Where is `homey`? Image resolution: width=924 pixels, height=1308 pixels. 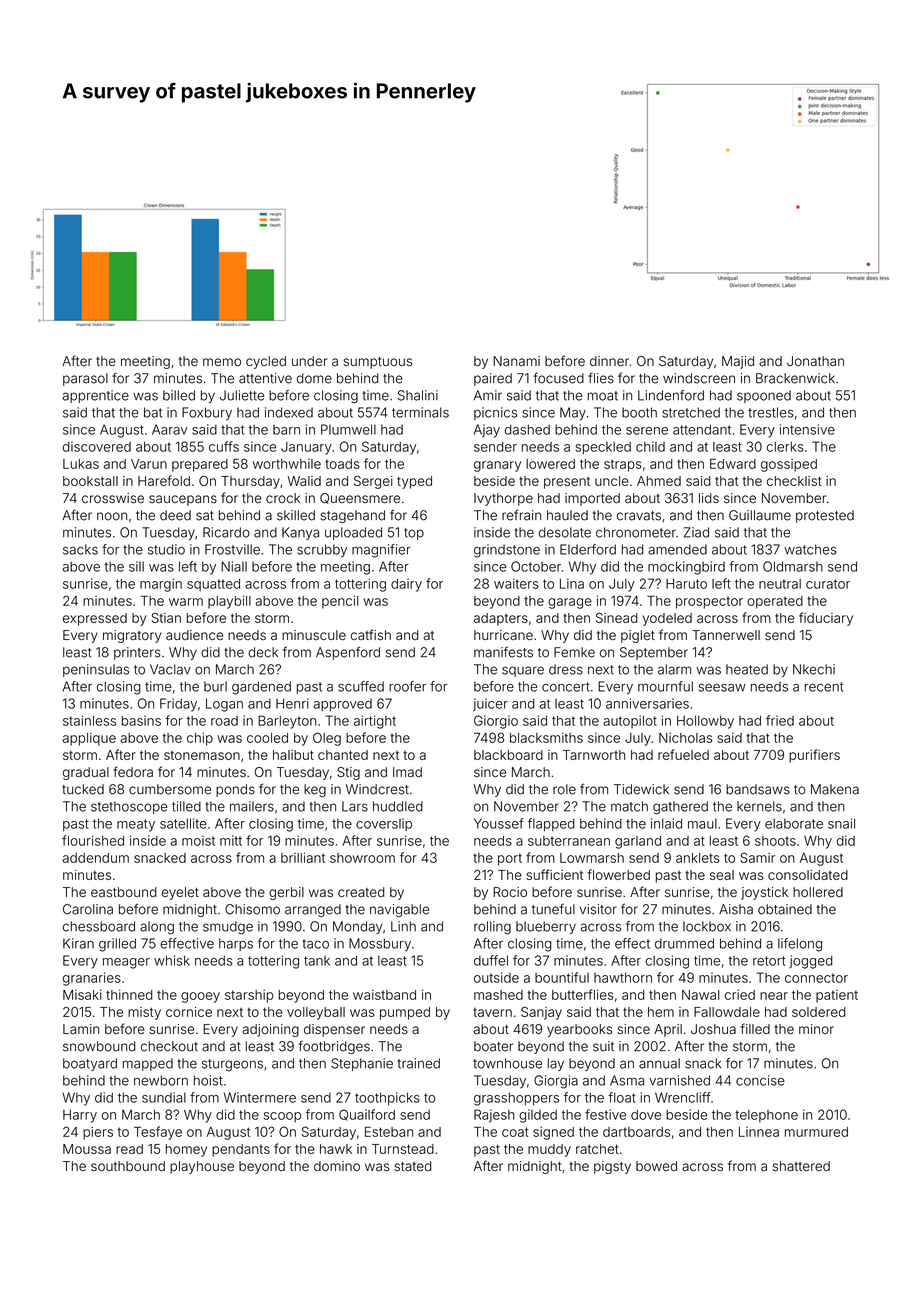
homey is located at coordinates (186, 1150).
